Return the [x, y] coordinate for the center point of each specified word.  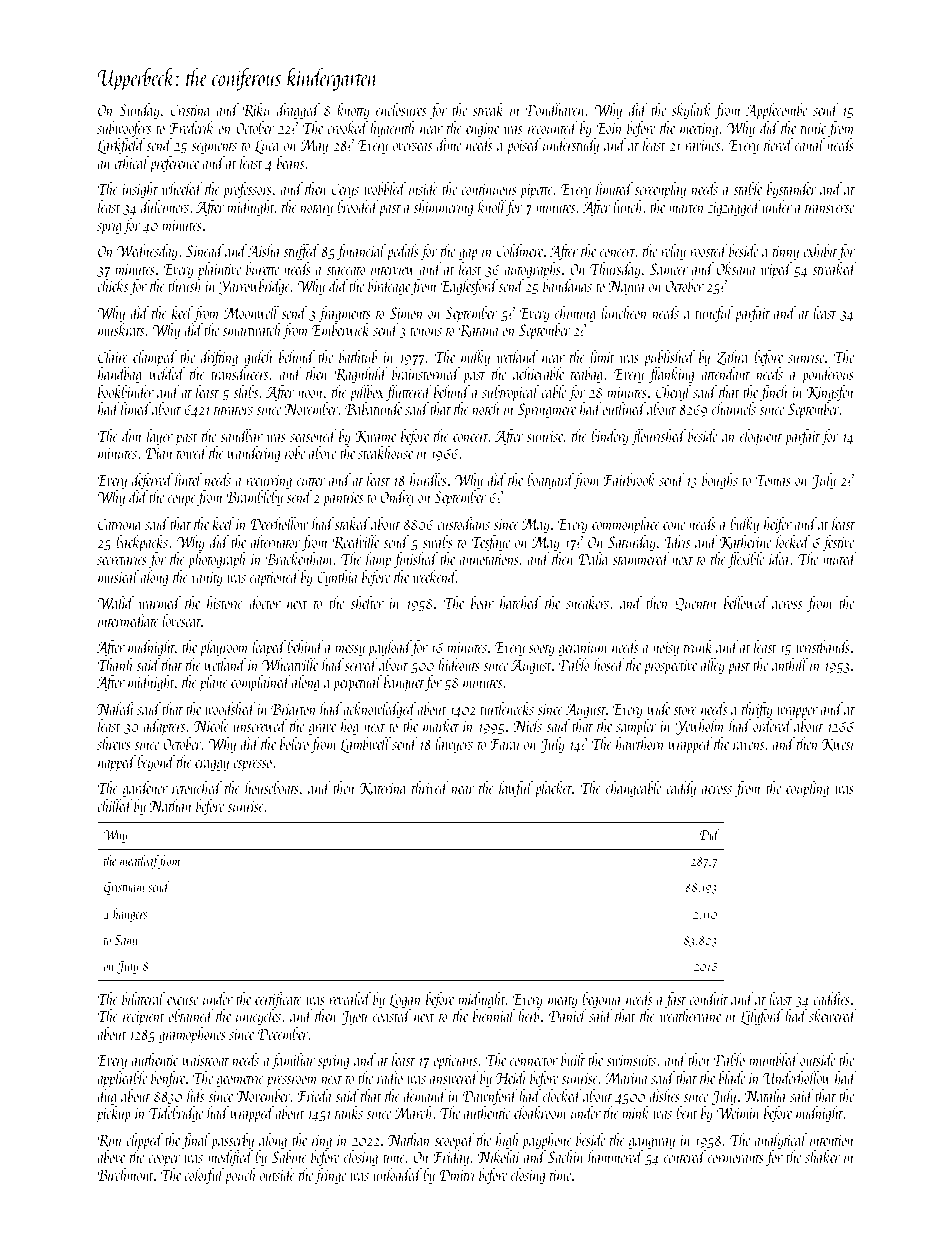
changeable [633, 789]
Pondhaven [556, 109]
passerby [232, 1141]
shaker [822, 1156]
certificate [278, 1000]
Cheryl [673, 393]
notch [486, 408]
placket [553, 789]
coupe [182, 501]
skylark [691, 111]
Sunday [139, 111]
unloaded [397, 1174]
